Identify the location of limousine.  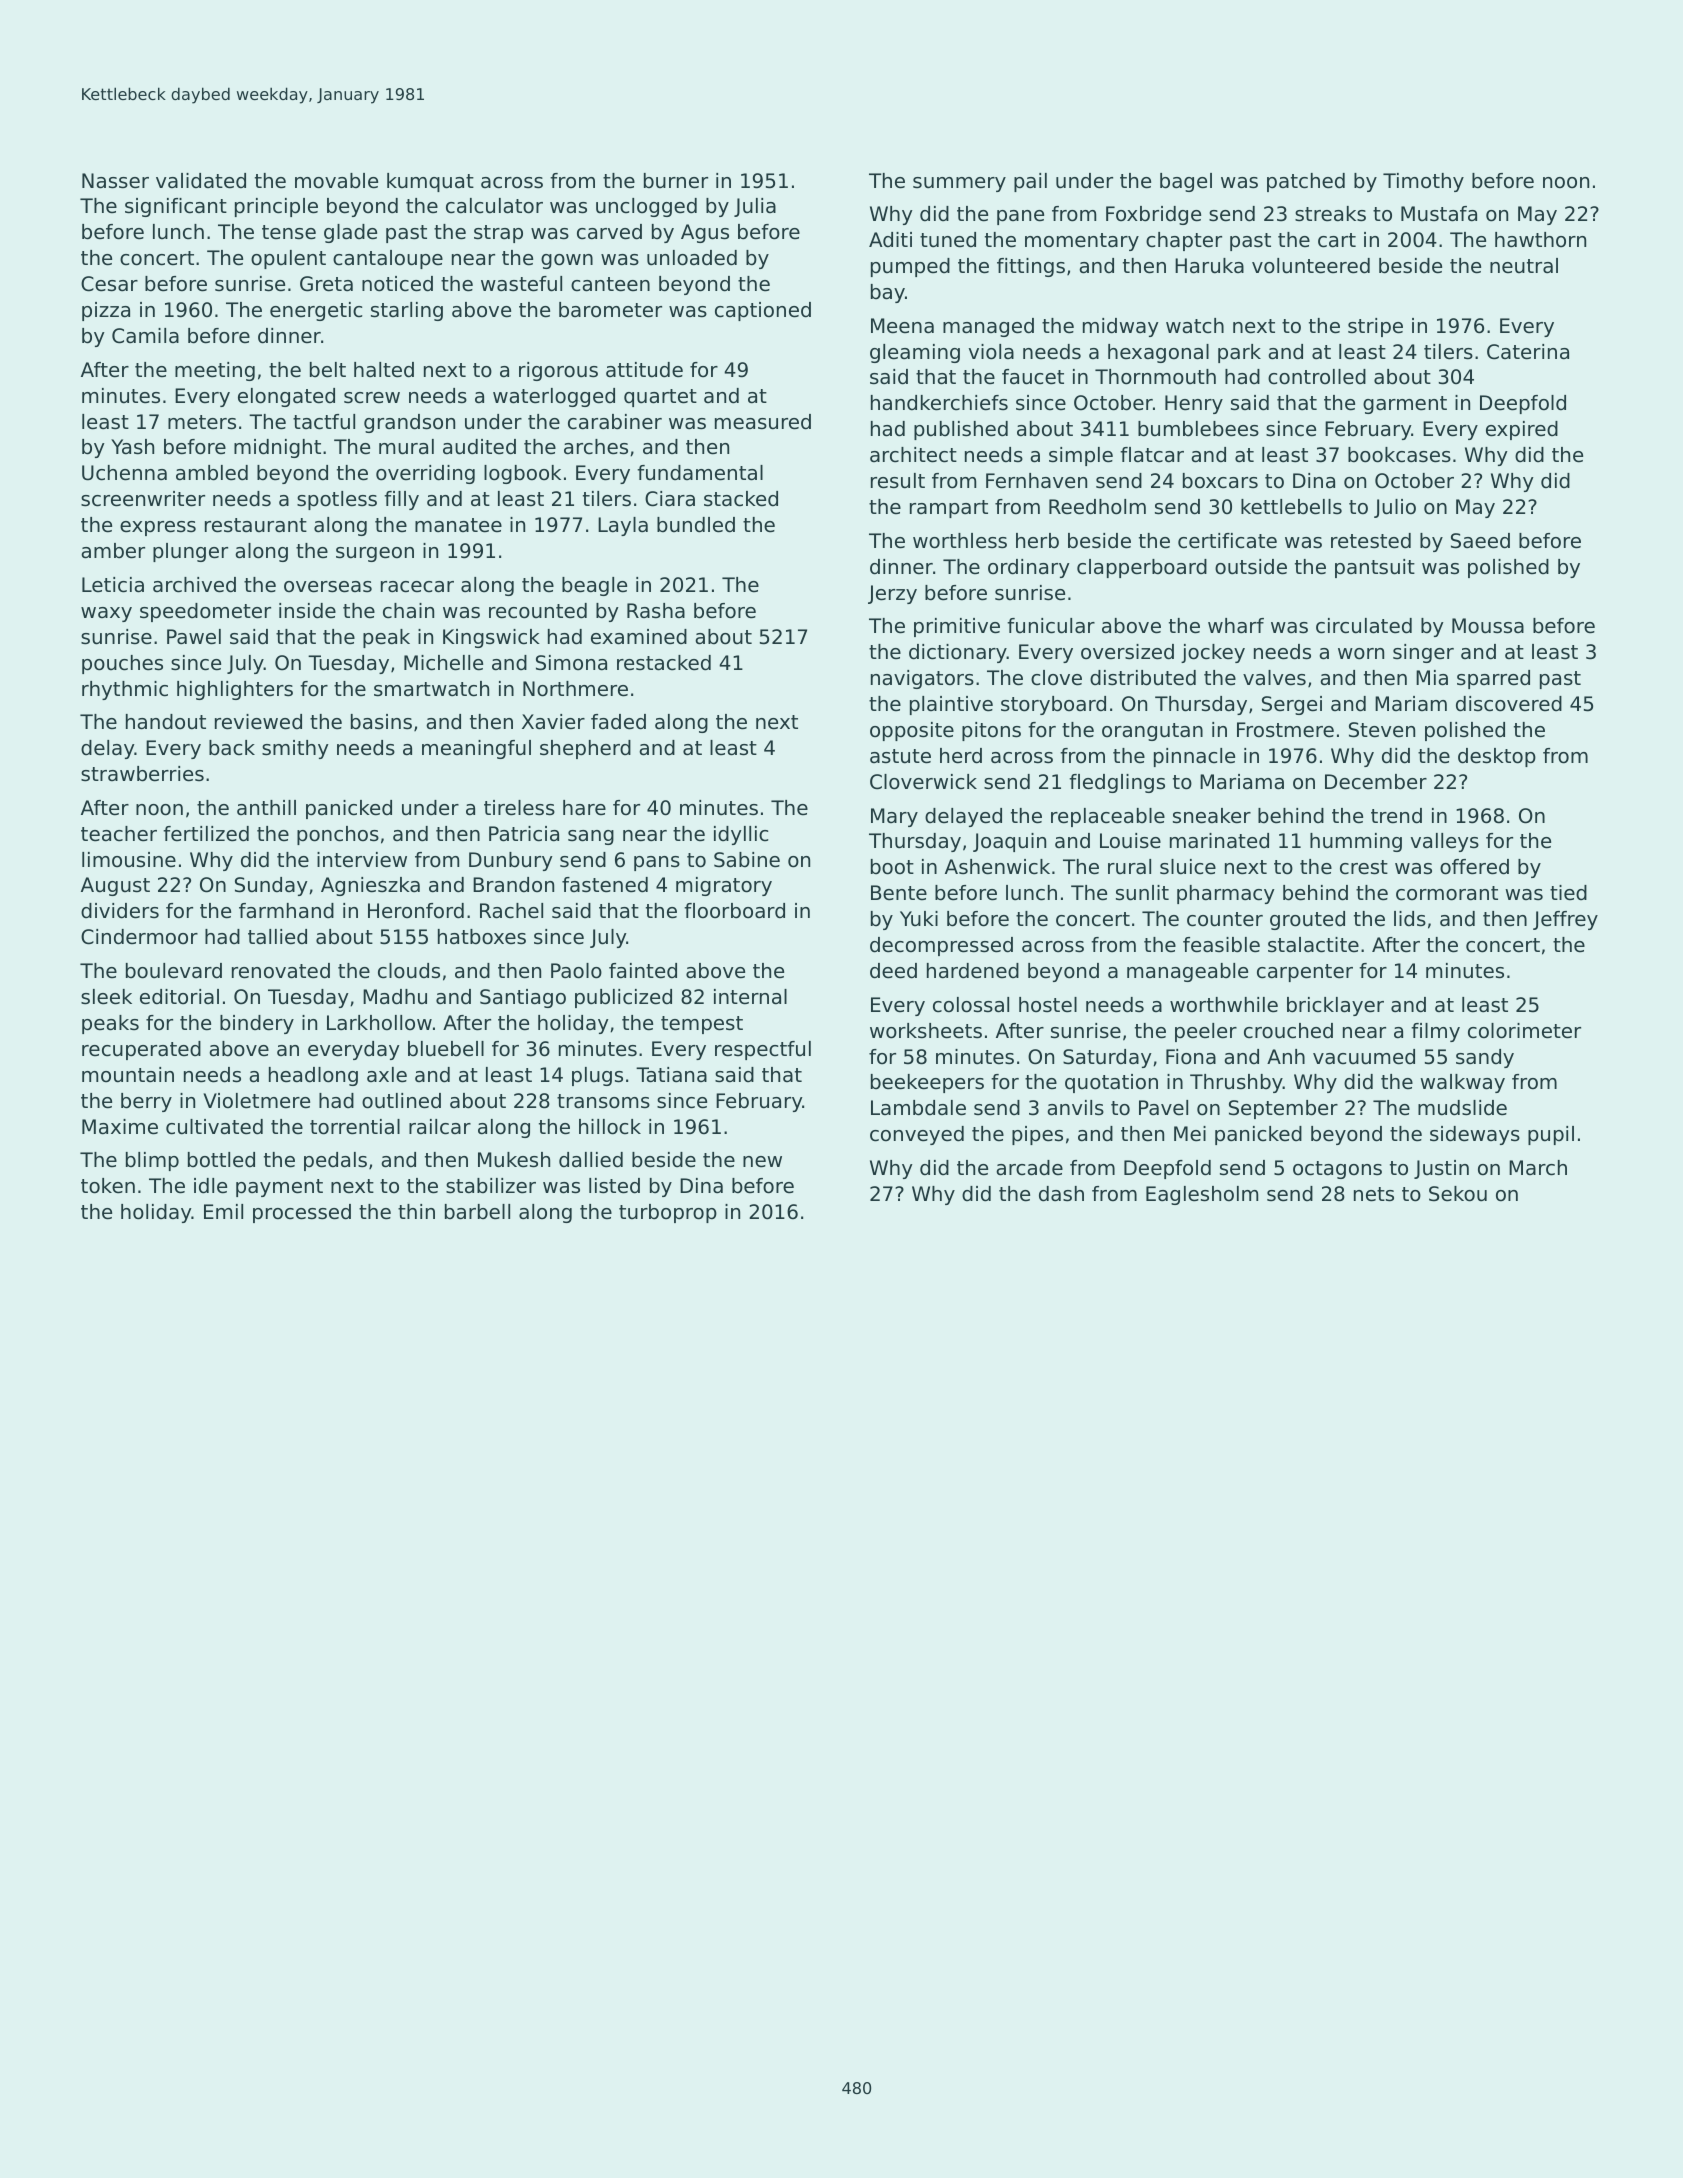
(129, 860).
